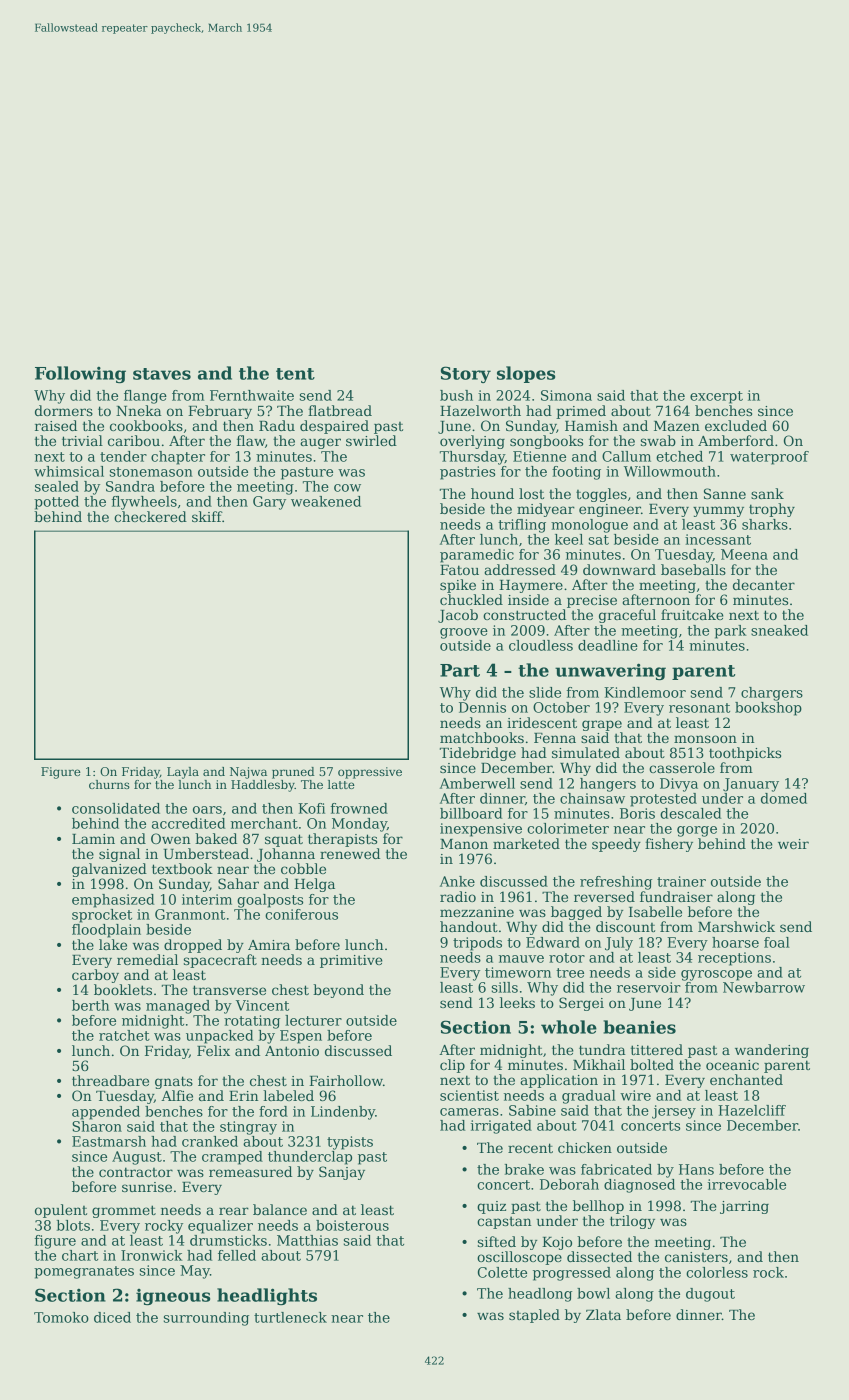 The image size is (849, 1400). Describe the element at coordinates (206, 1319) in the screenshot. I see `surrounding` at that location.
